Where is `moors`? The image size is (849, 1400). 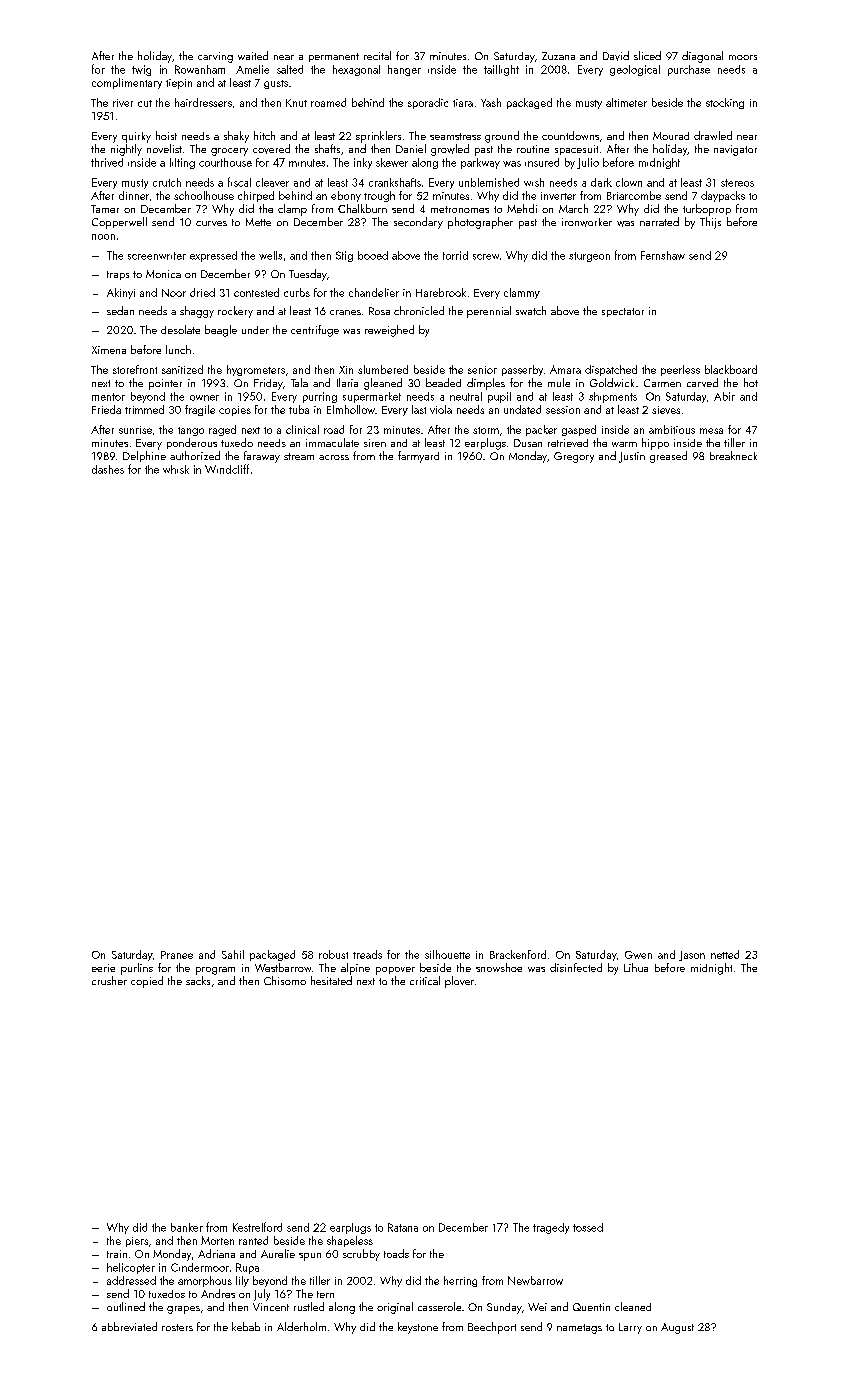 moors is located at coordinates (743, 57).
